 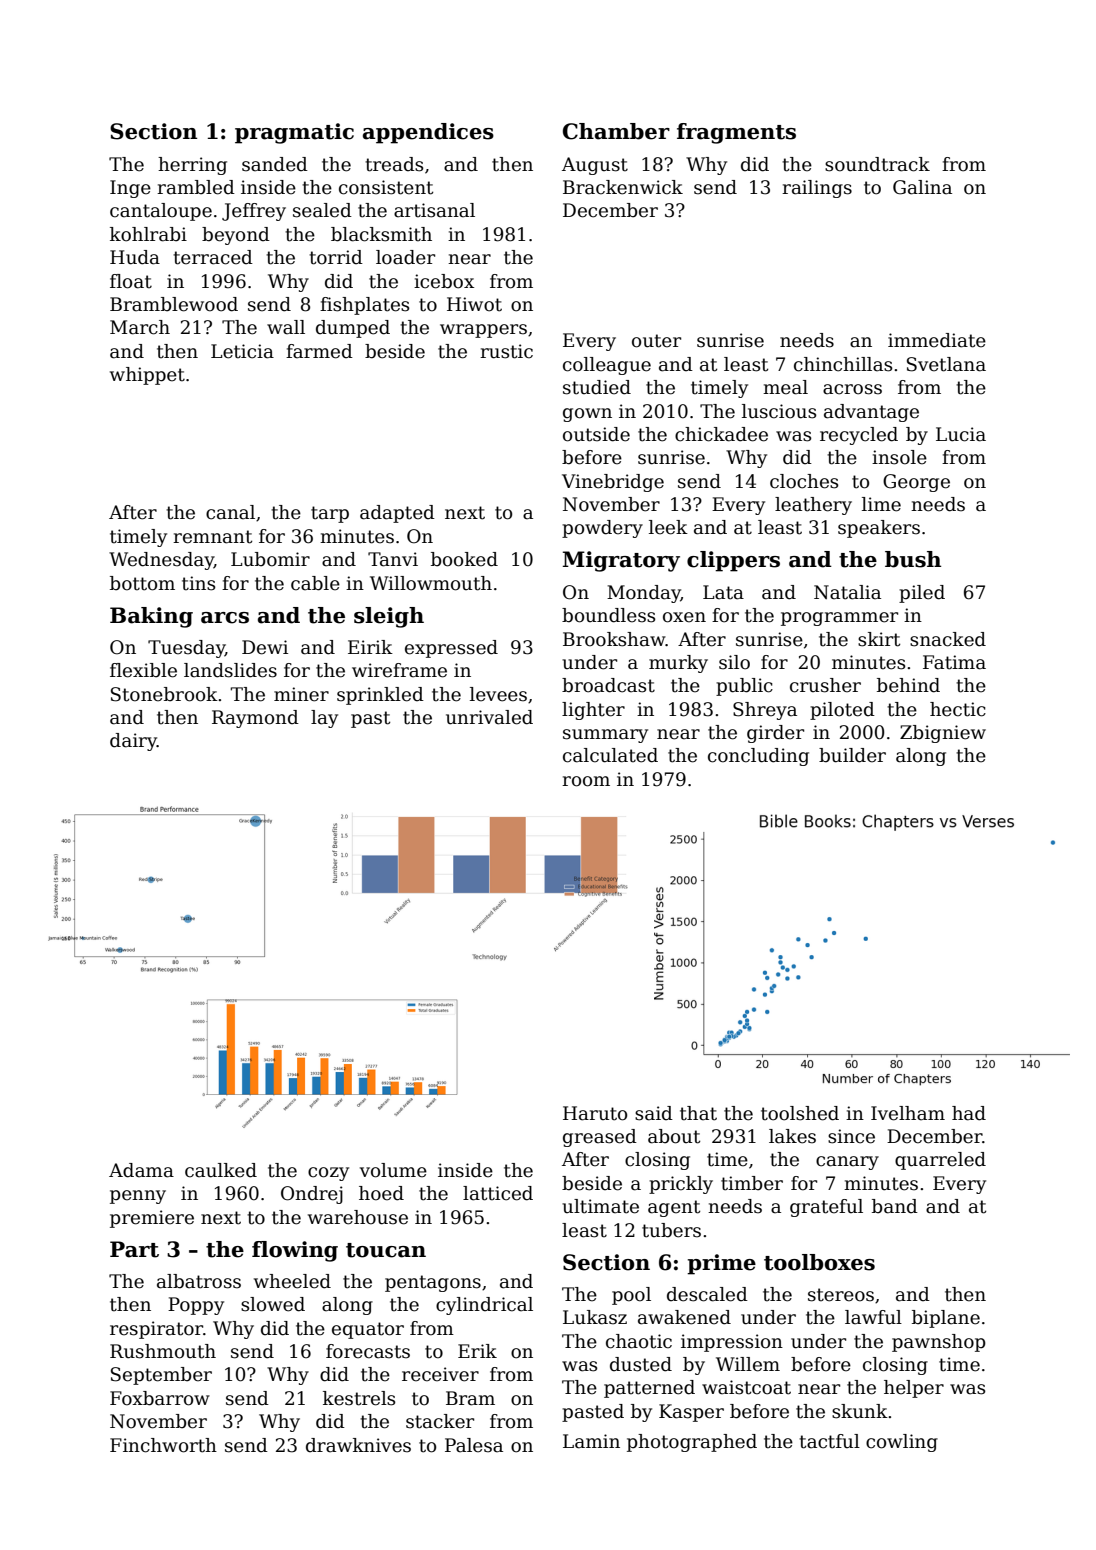 What do you see at coordinates (958, 709) in the document?
I see `hectic` at bounding box center [958, 709].
